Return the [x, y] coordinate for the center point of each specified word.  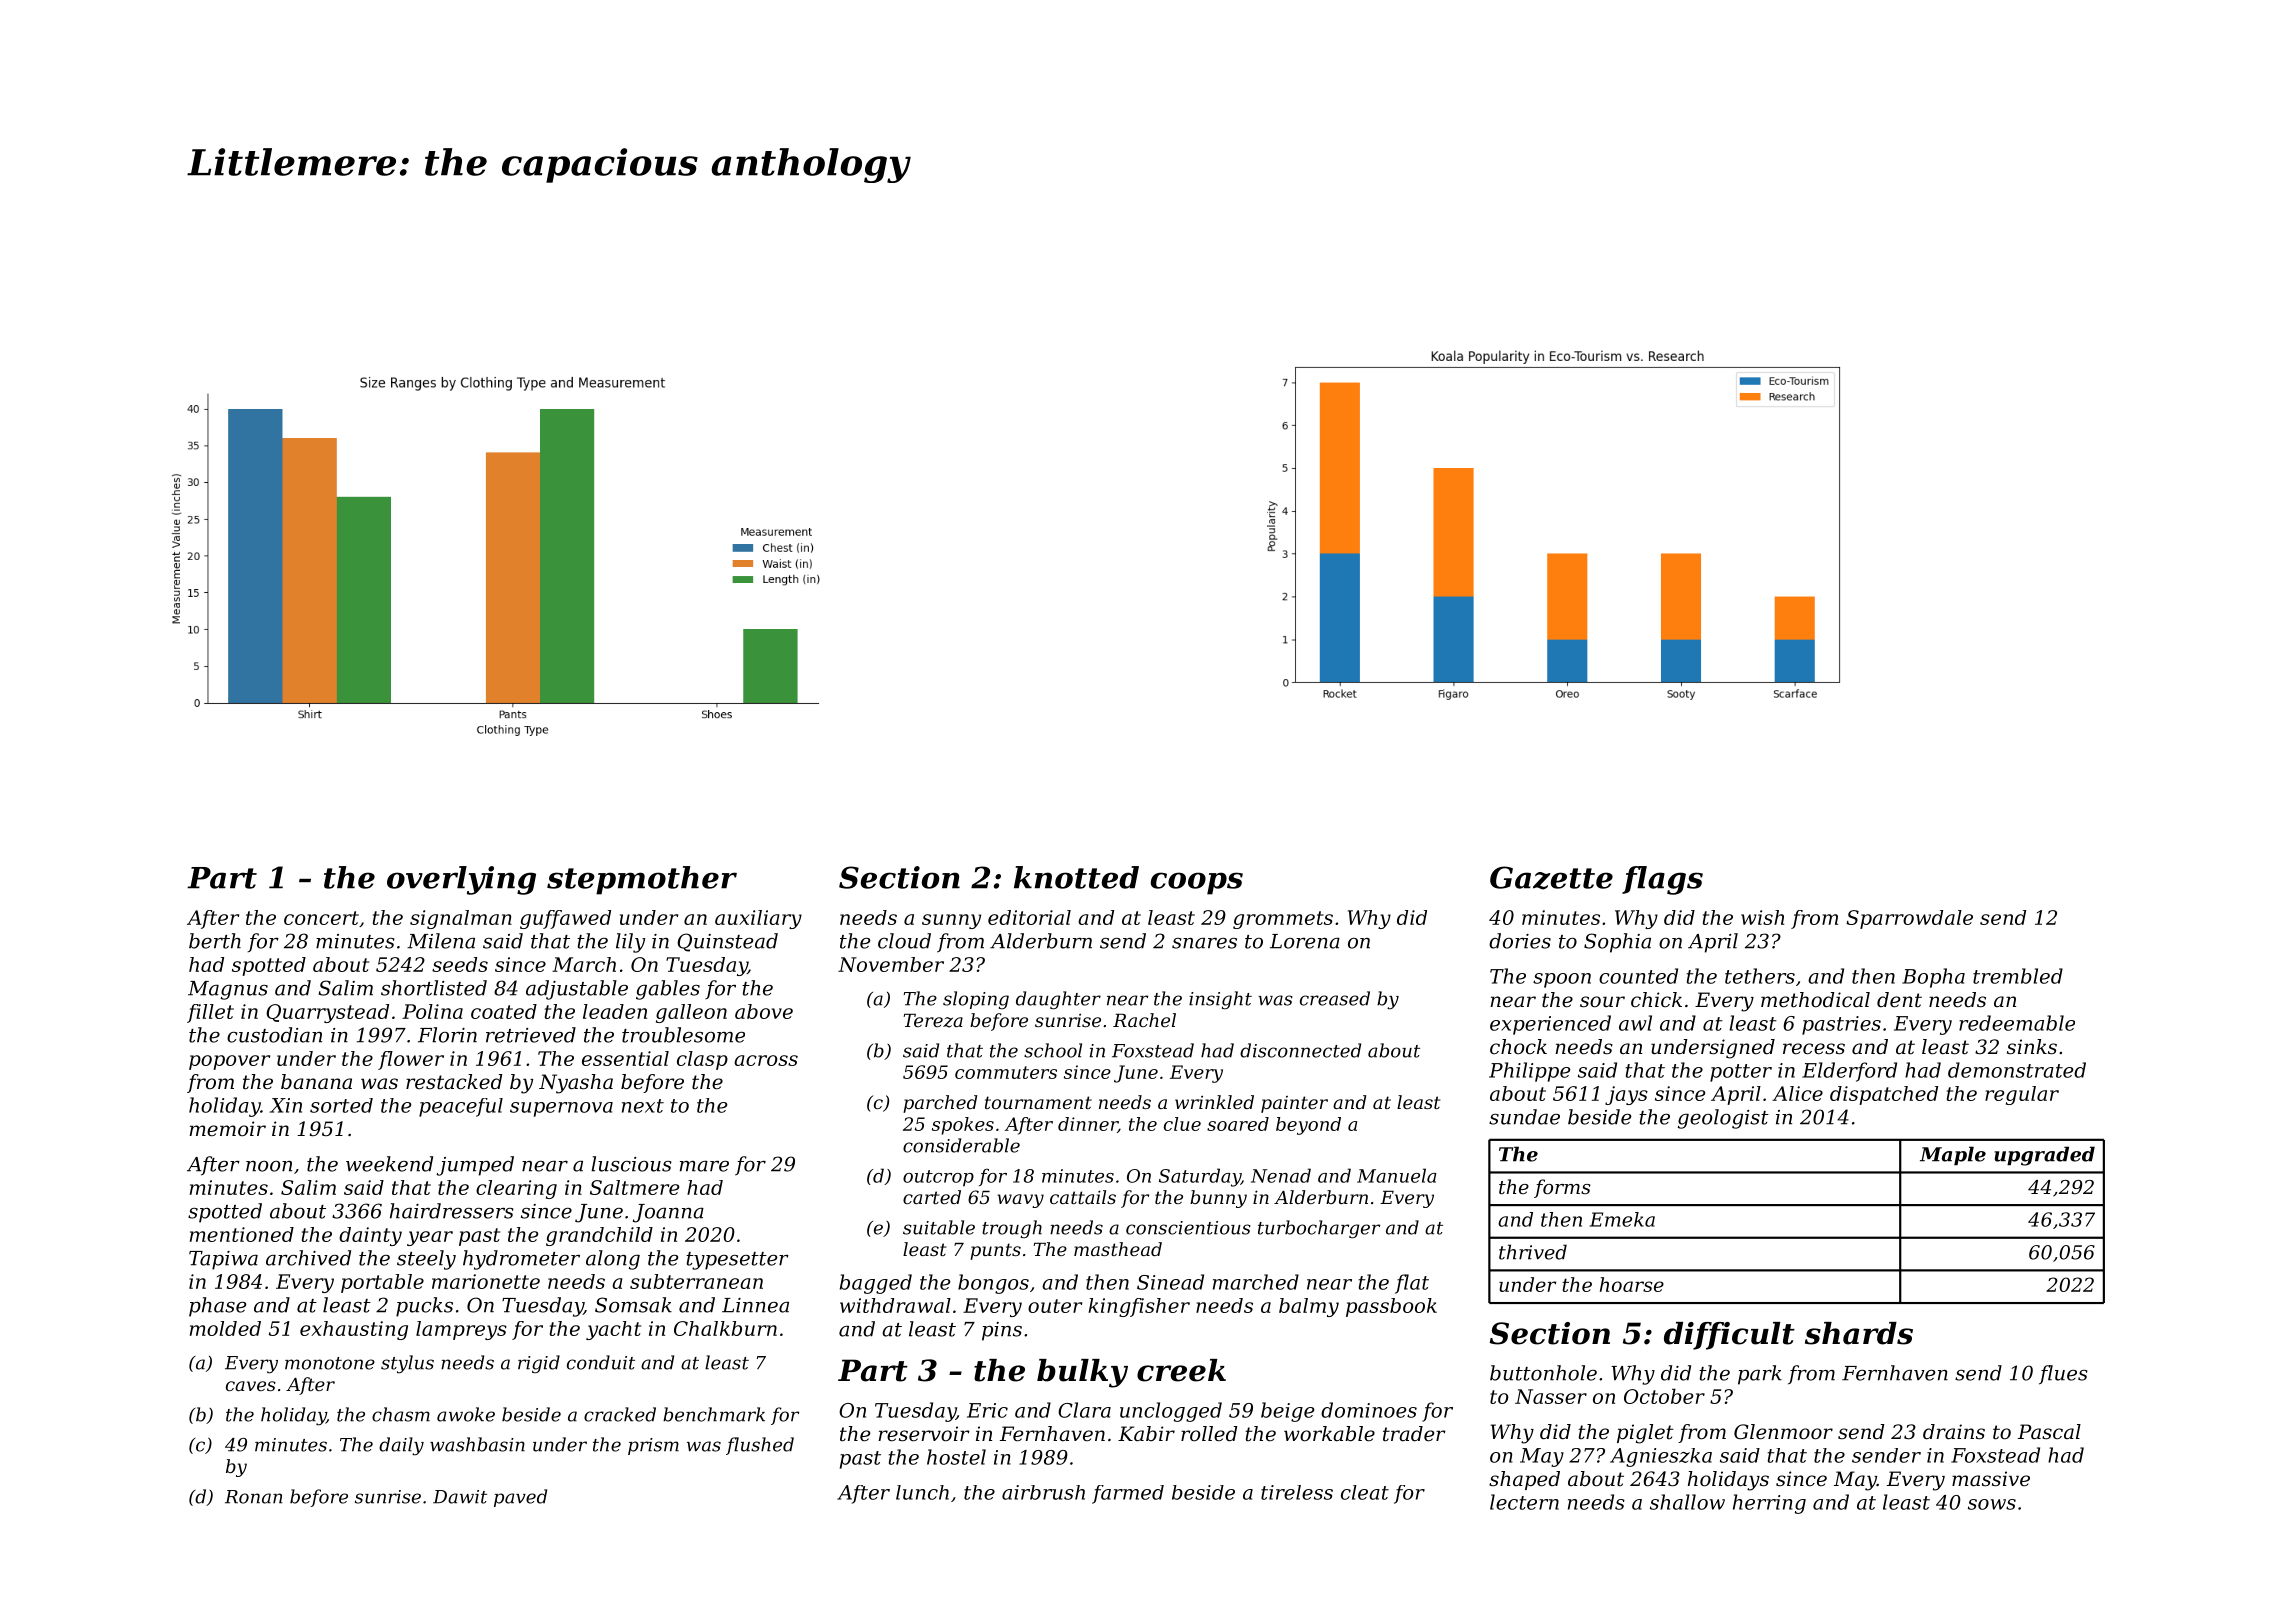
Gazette [1551, 878]
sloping [976, 1000]
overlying [461, 880]
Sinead [1170, 1282]
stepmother [642, 880]
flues [2063, 1375]
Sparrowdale [1909, 919]
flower [411, 1060]
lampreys [461, 1330]
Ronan [253, 1497]
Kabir [1146, 1434]
